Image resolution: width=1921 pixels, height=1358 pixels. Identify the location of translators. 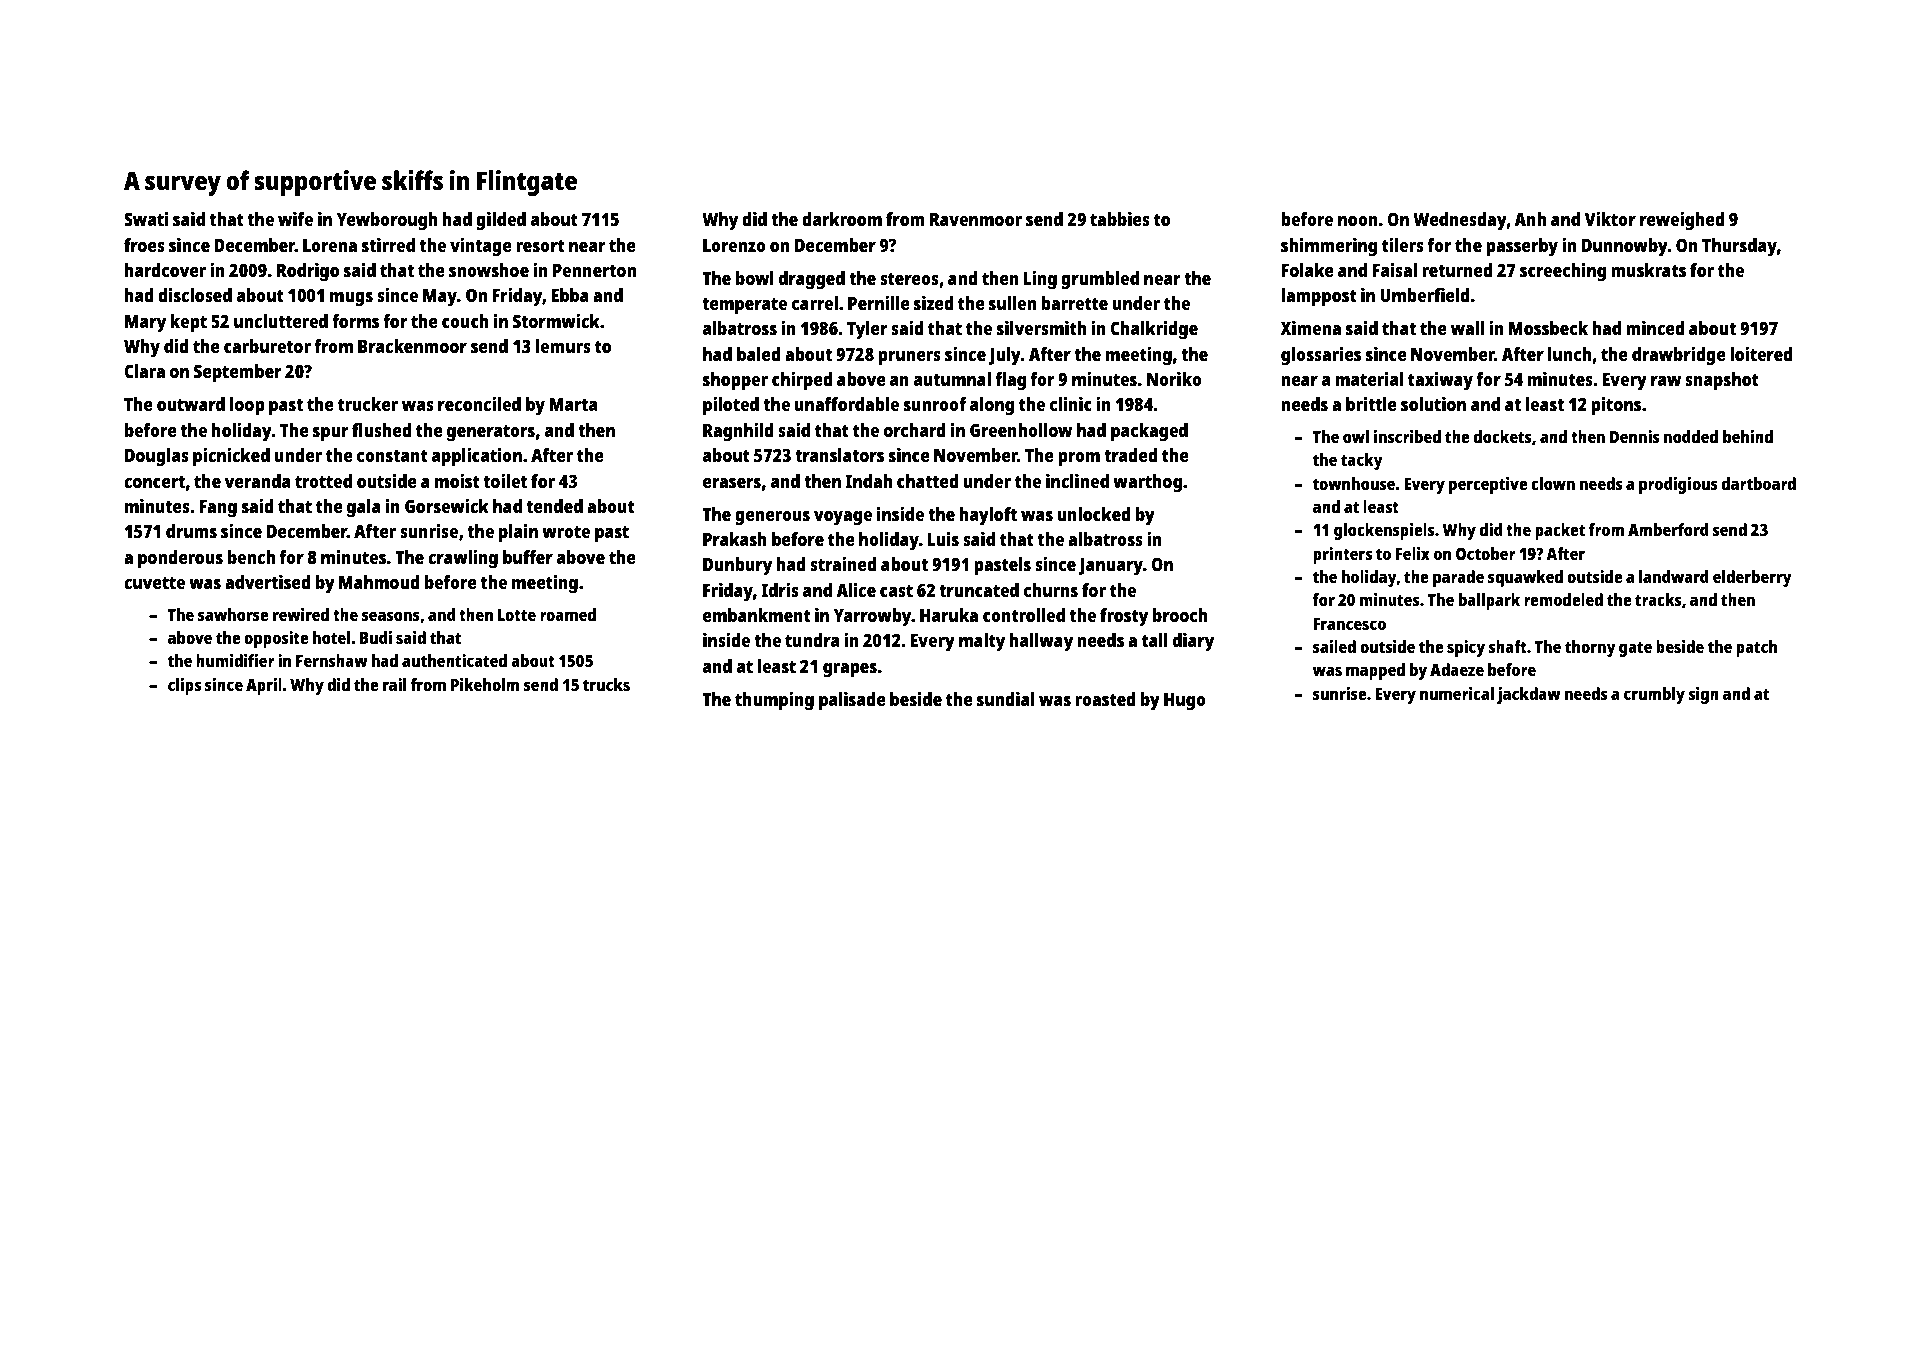
(839, 455).
